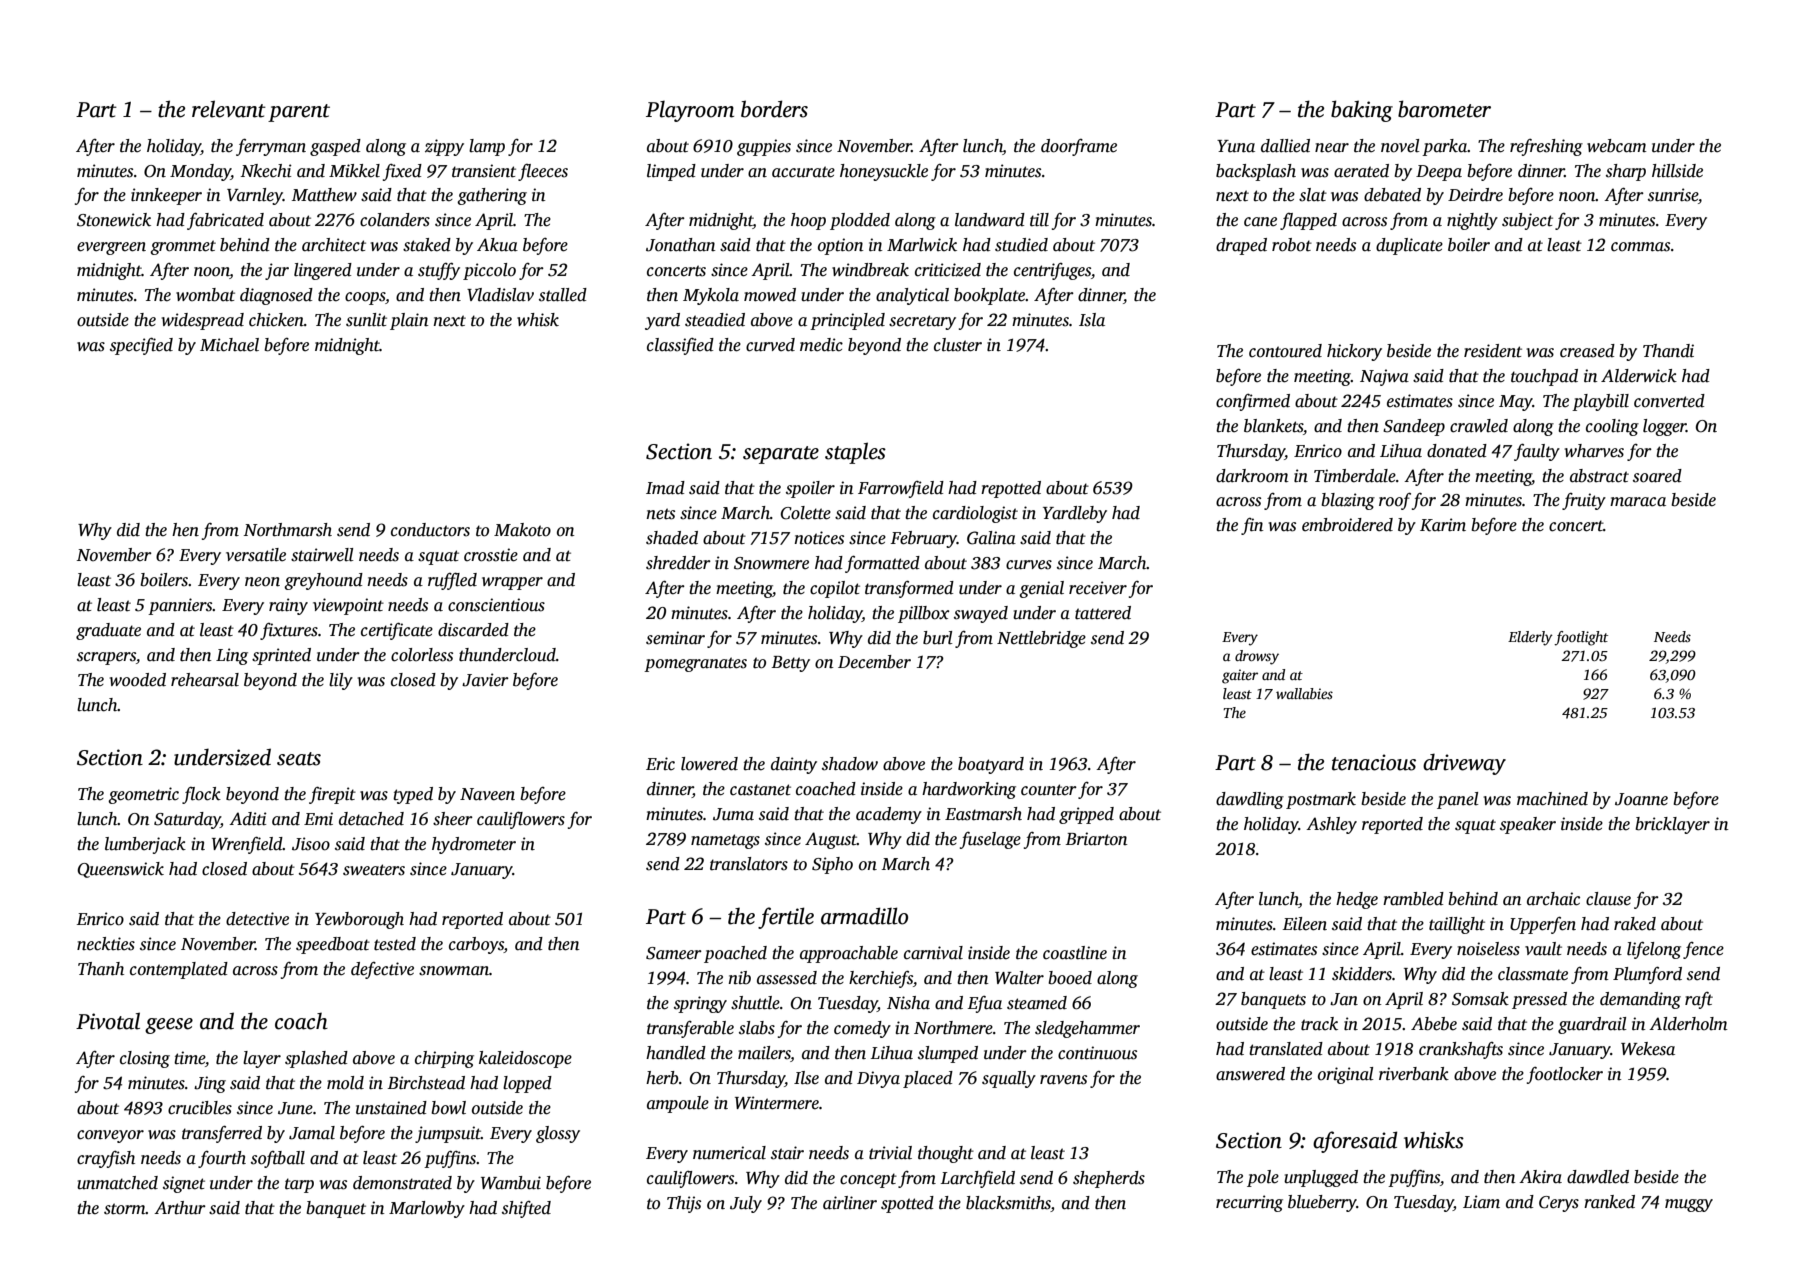  I want to click on nametags, so click(725, 841).
